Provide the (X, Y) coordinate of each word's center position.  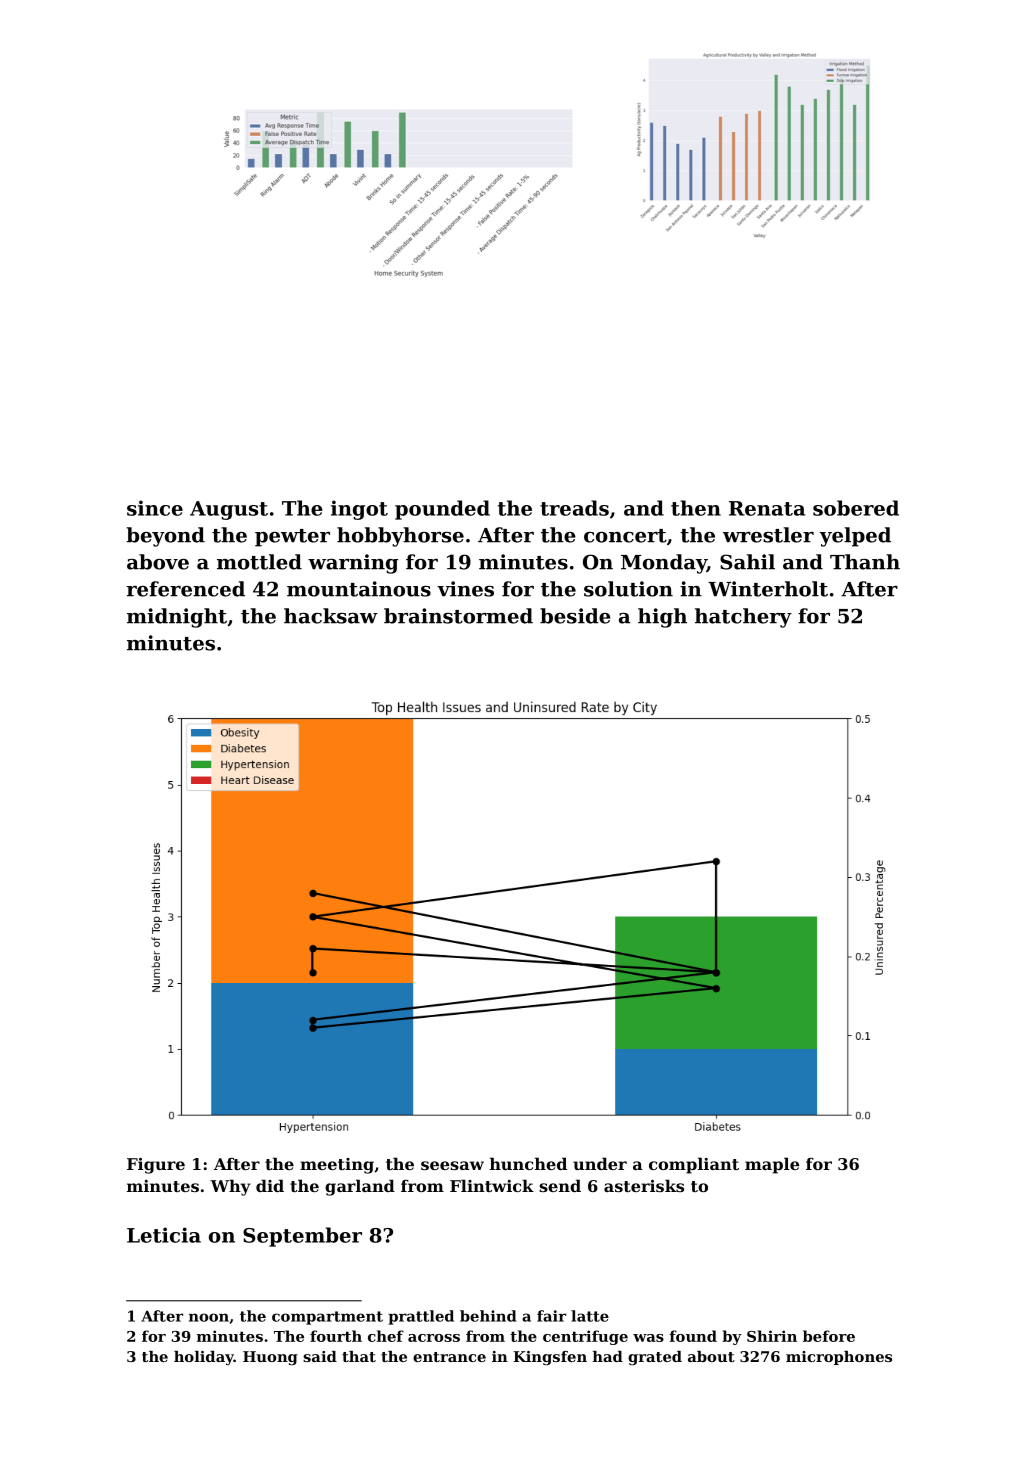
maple (772, 1165)
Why (230, 1187)
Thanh (865, 562)
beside (575, 616)
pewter (292, 538)
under (600, 1163)
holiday (204, 1358)
